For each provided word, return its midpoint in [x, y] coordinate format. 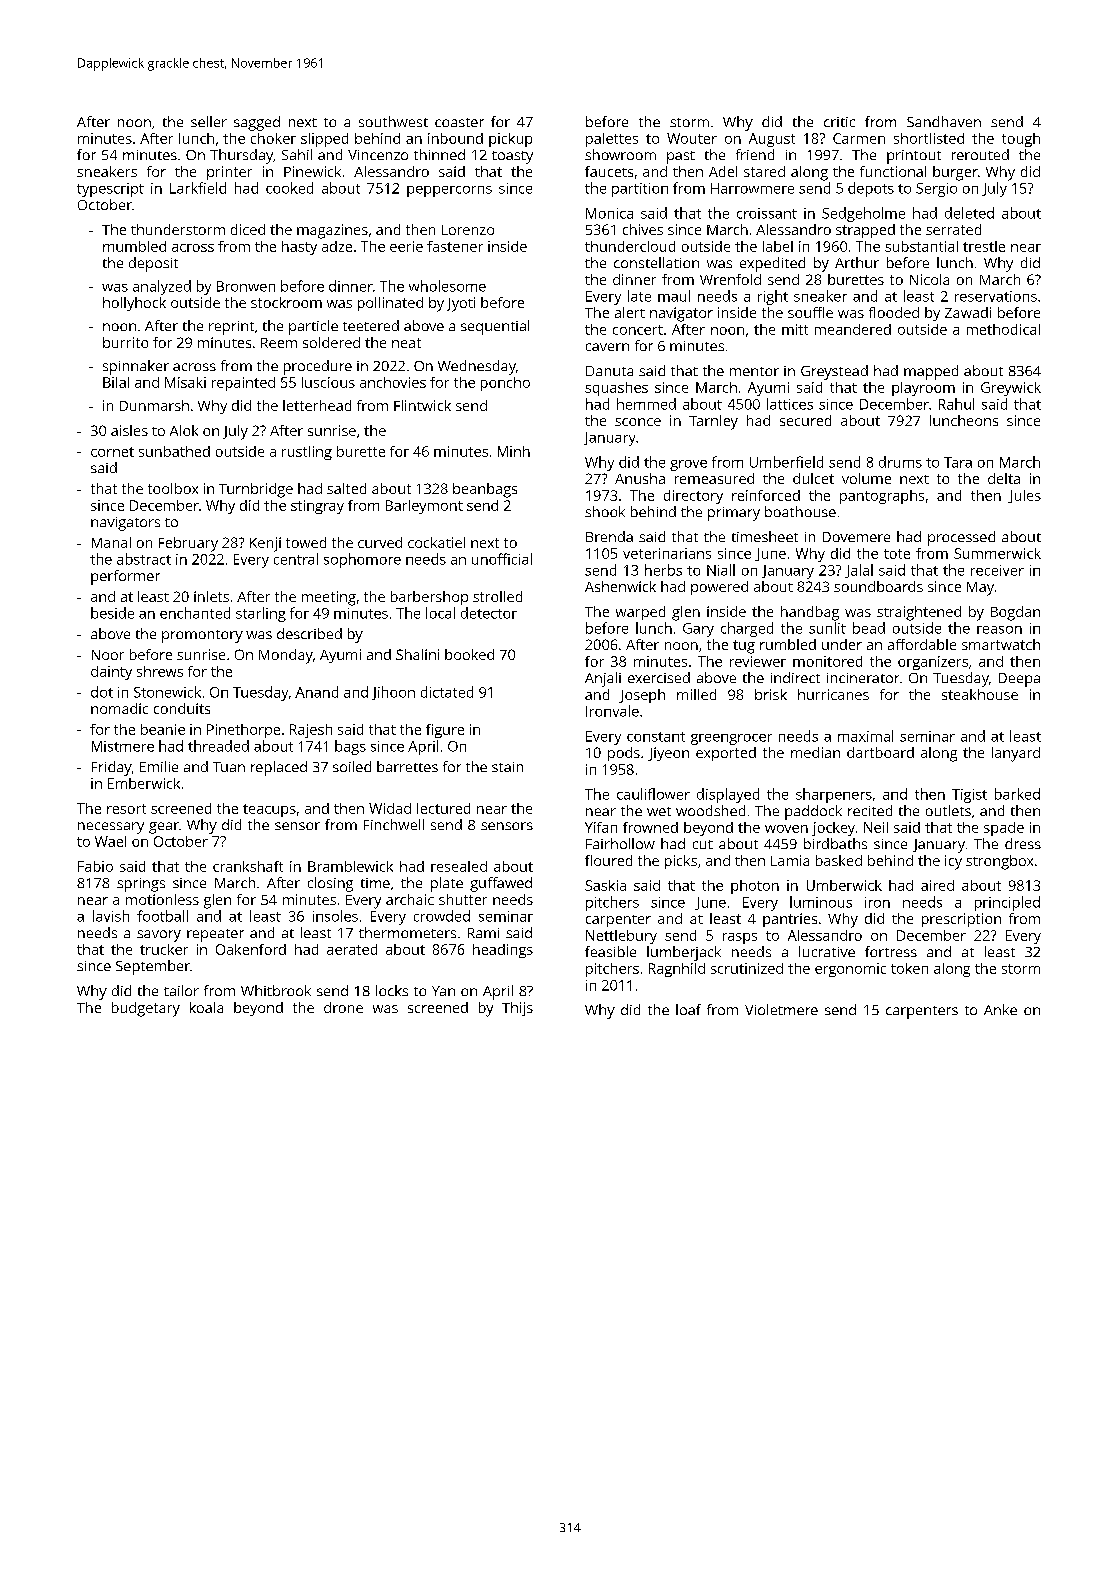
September [153, 967]
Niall [721, 570]
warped [640, 613]
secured [805, 420]
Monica [609, 213]
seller [209, 121]
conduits [182, 708]
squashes [616, 389]
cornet [112, 452]
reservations [996, 296]
